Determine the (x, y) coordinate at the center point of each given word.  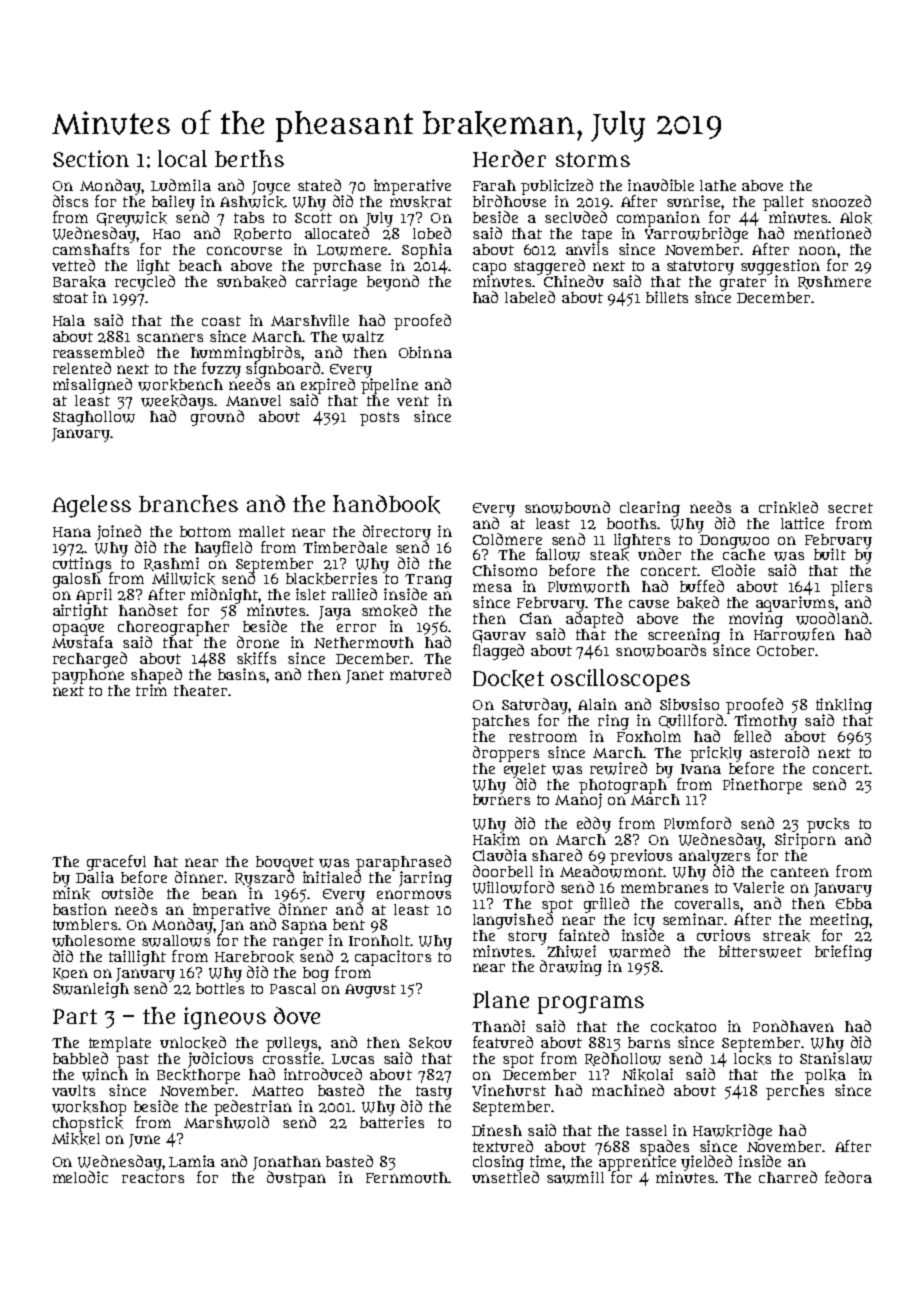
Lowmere (352, 250)
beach (200, 265)
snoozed (841, 201)
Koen (70, 974)
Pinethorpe (762, 786)
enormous (414, 894)
